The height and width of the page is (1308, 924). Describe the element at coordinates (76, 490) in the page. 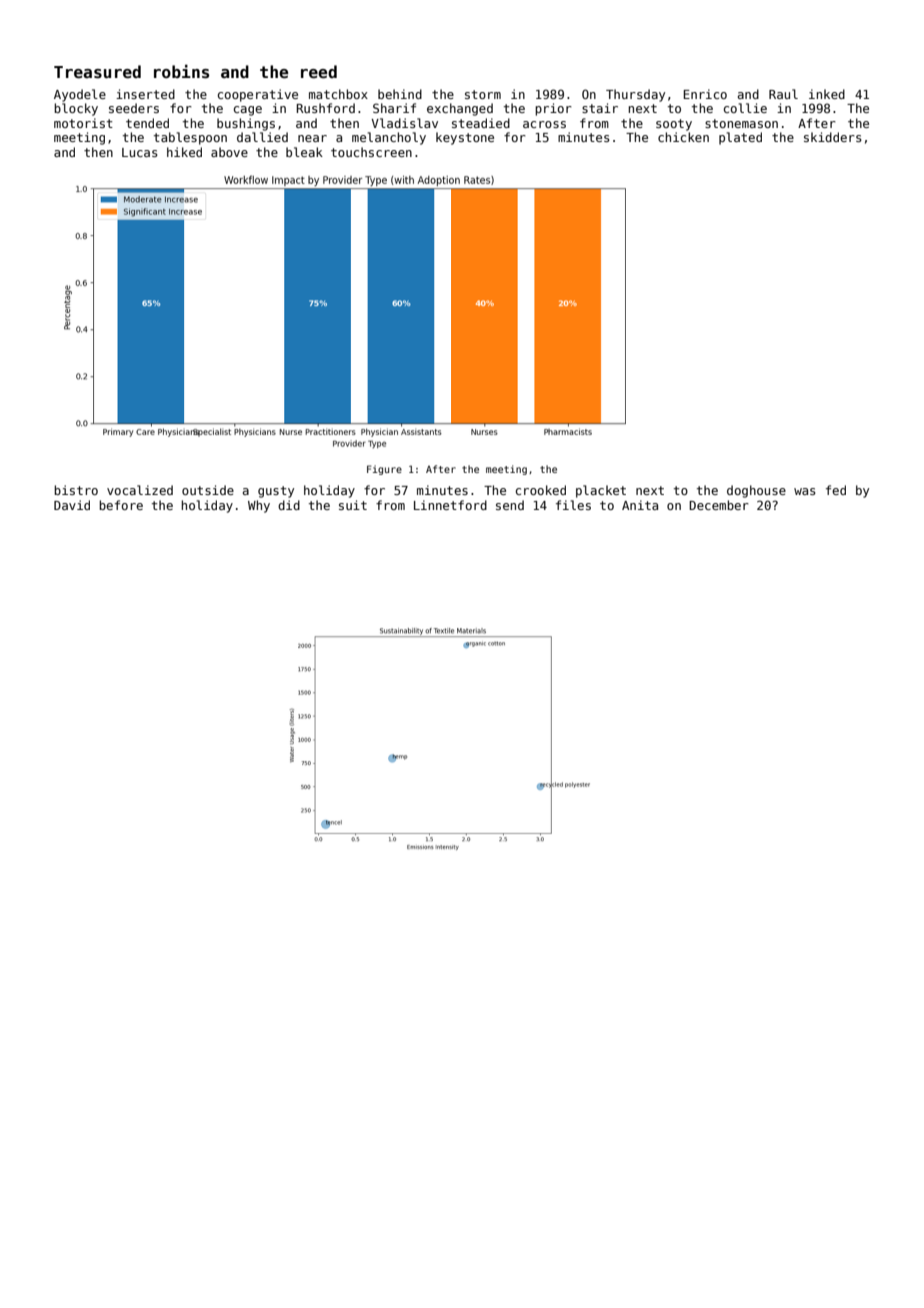

I see `bistro` at that location.
